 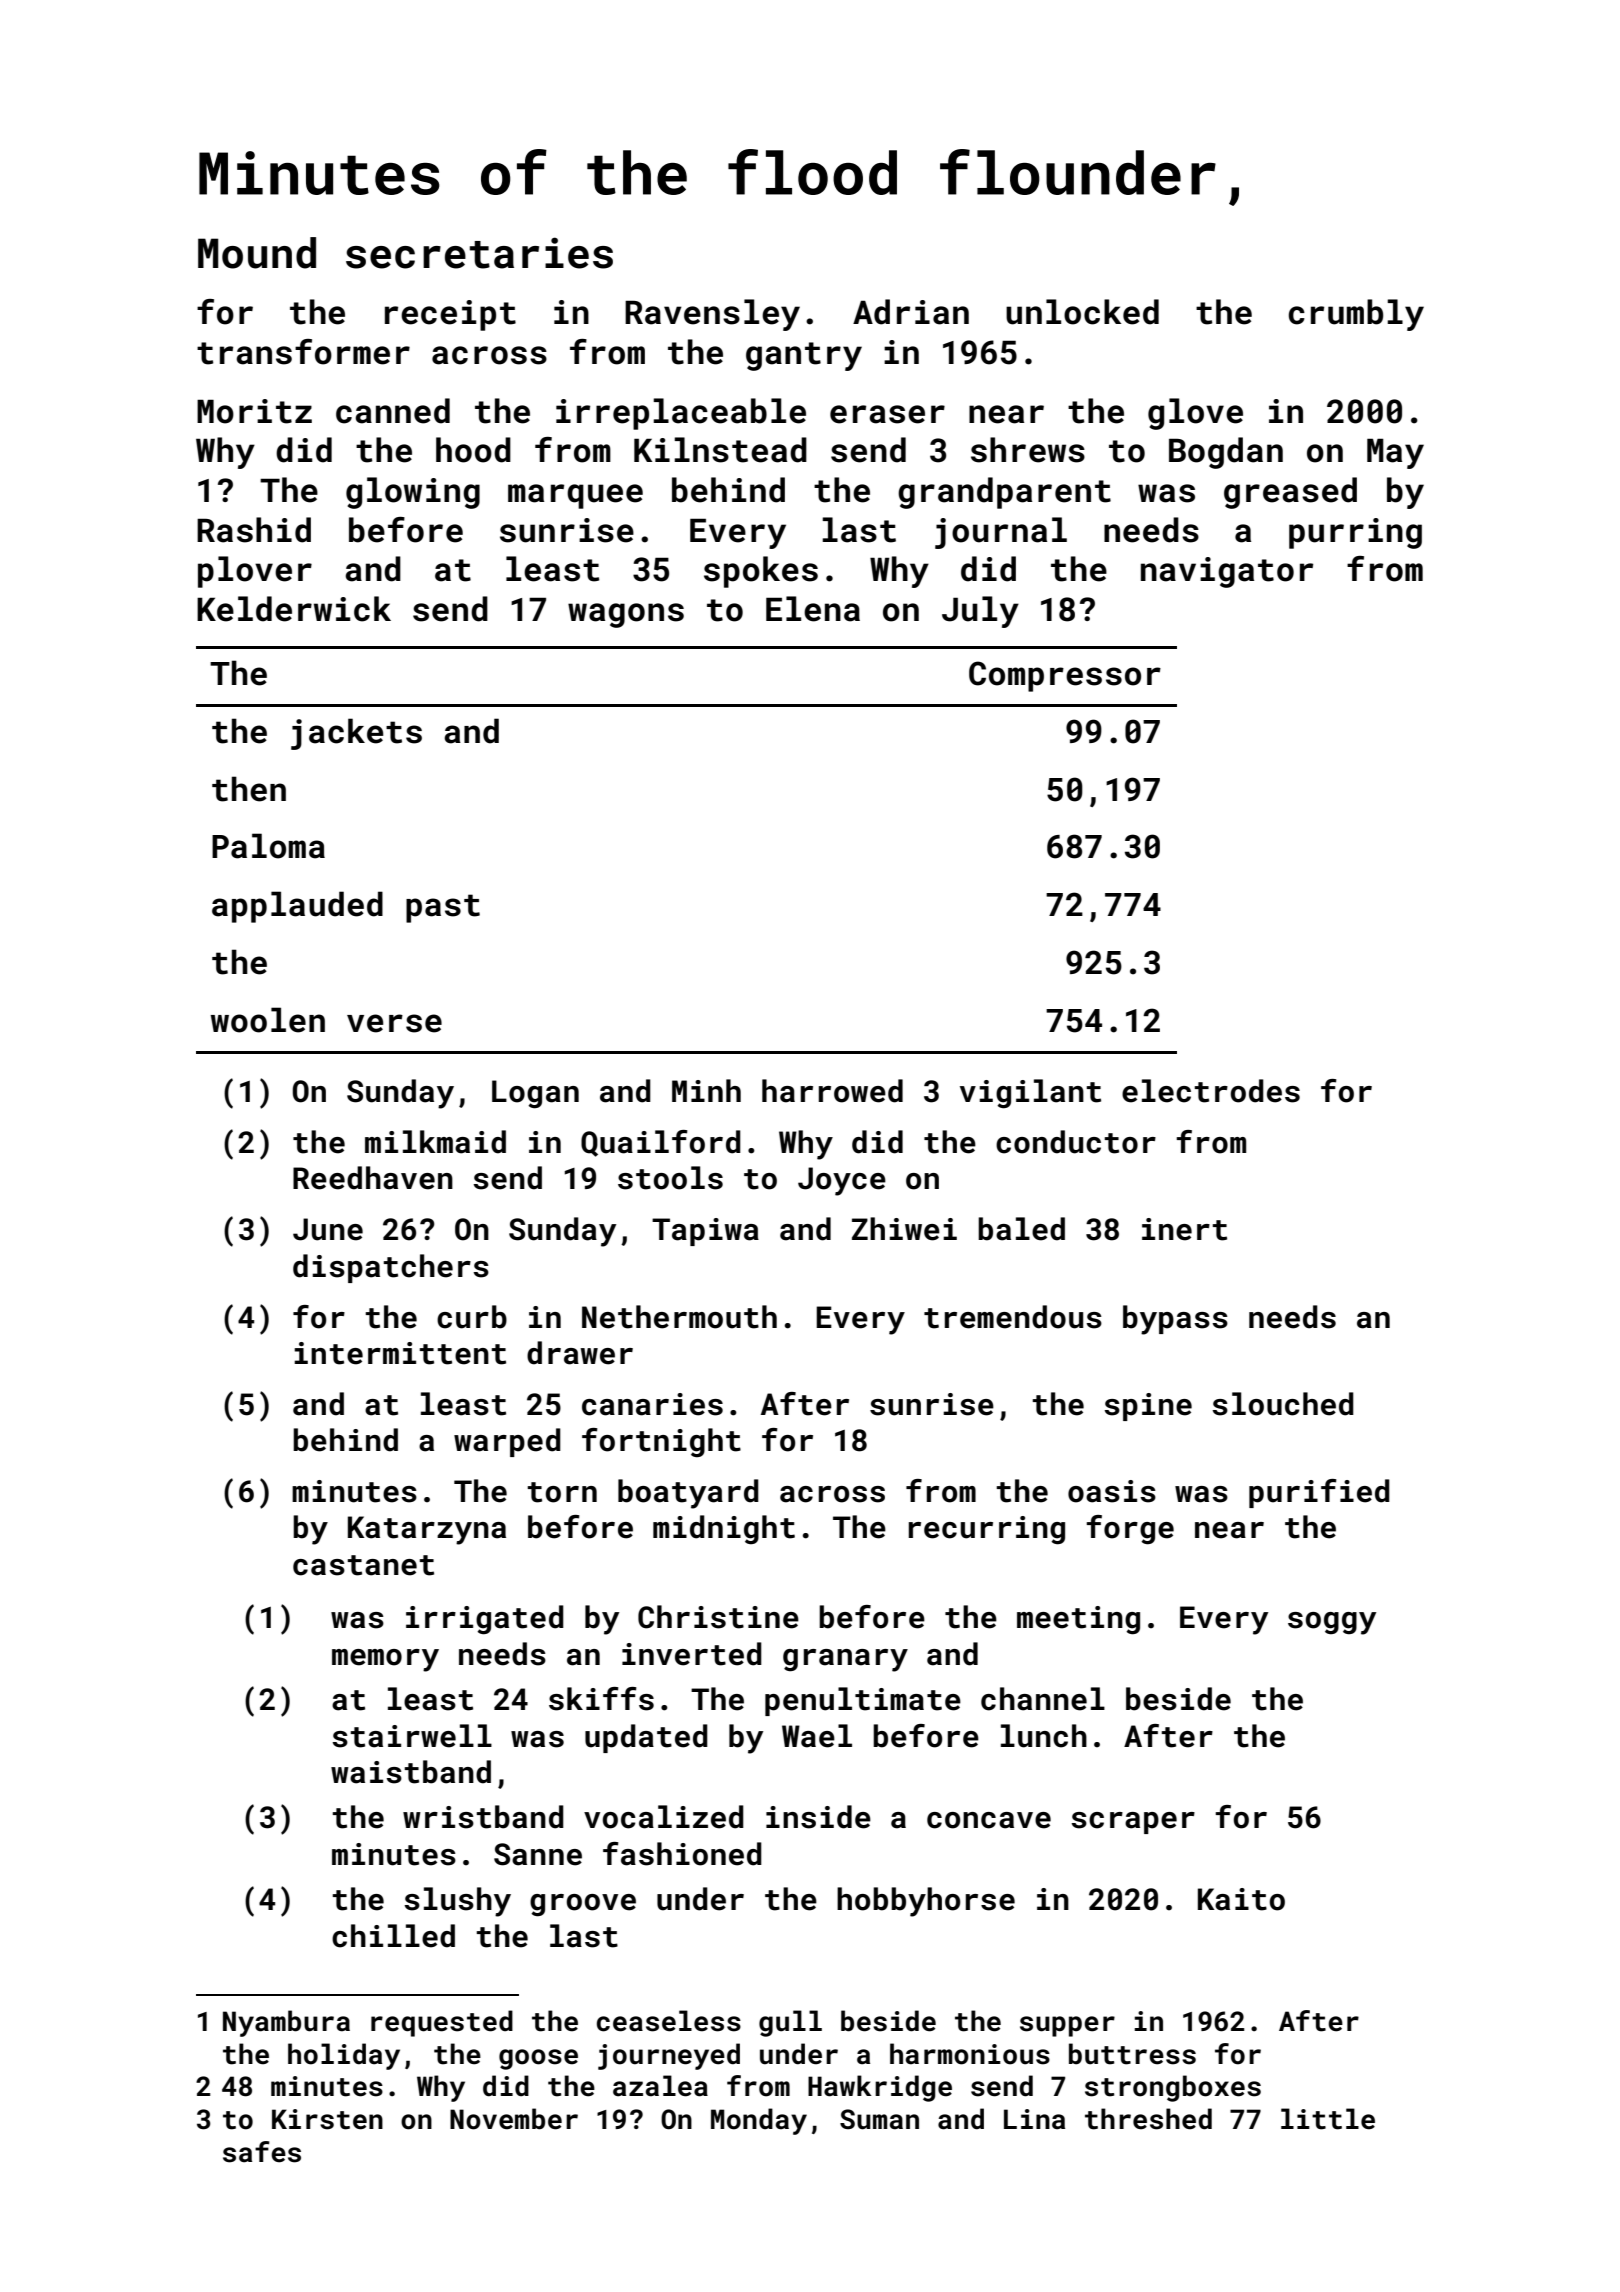 I want to click on intermittent, so click(x=400, y=1353).
